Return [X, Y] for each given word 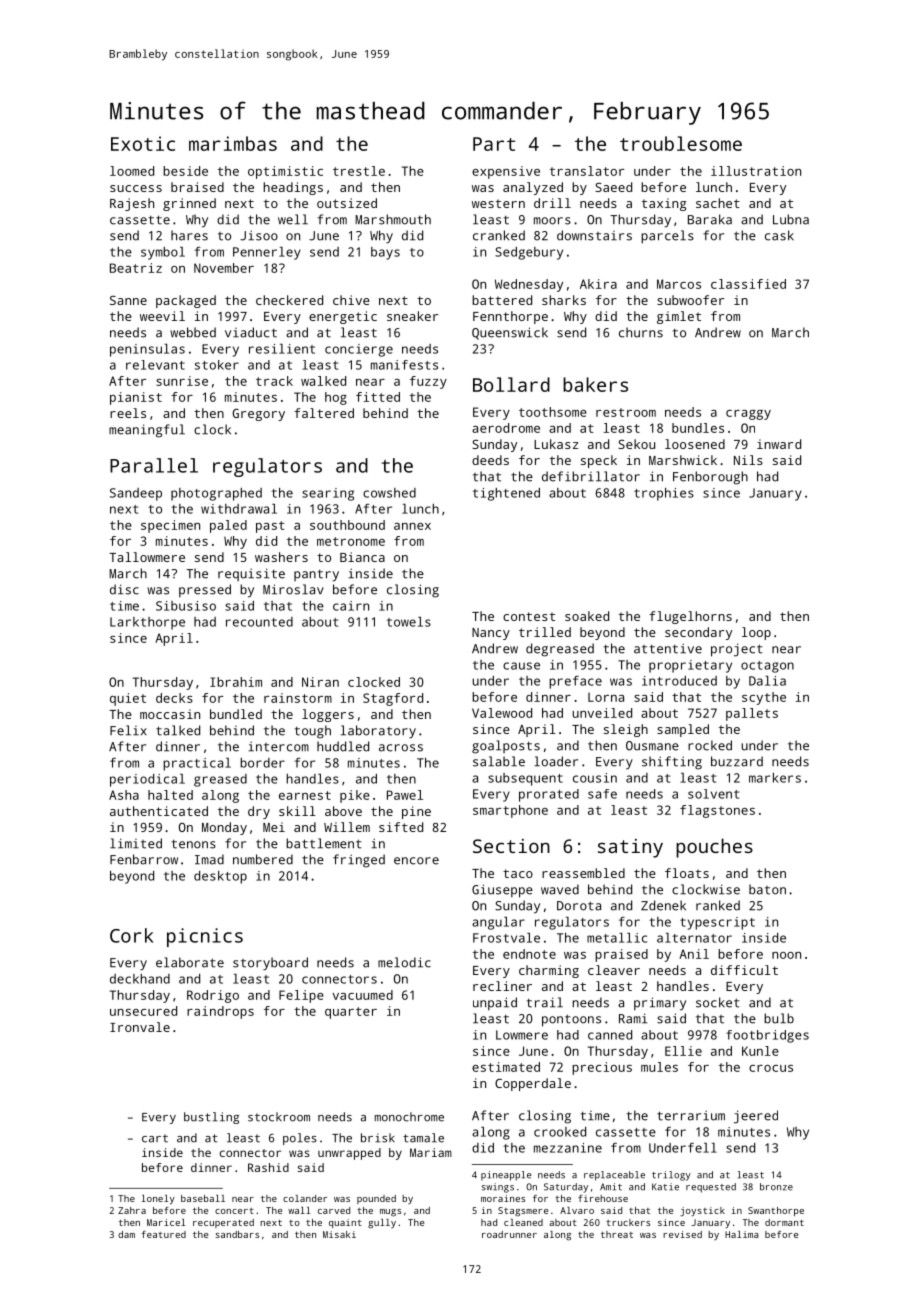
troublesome [681, 143]
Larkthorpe [147, 623]
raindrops [220, 1012]
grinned [189, 204]
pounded [376, 1199]
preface [575, 682]
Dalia [767, 681]
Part [494, 144]
